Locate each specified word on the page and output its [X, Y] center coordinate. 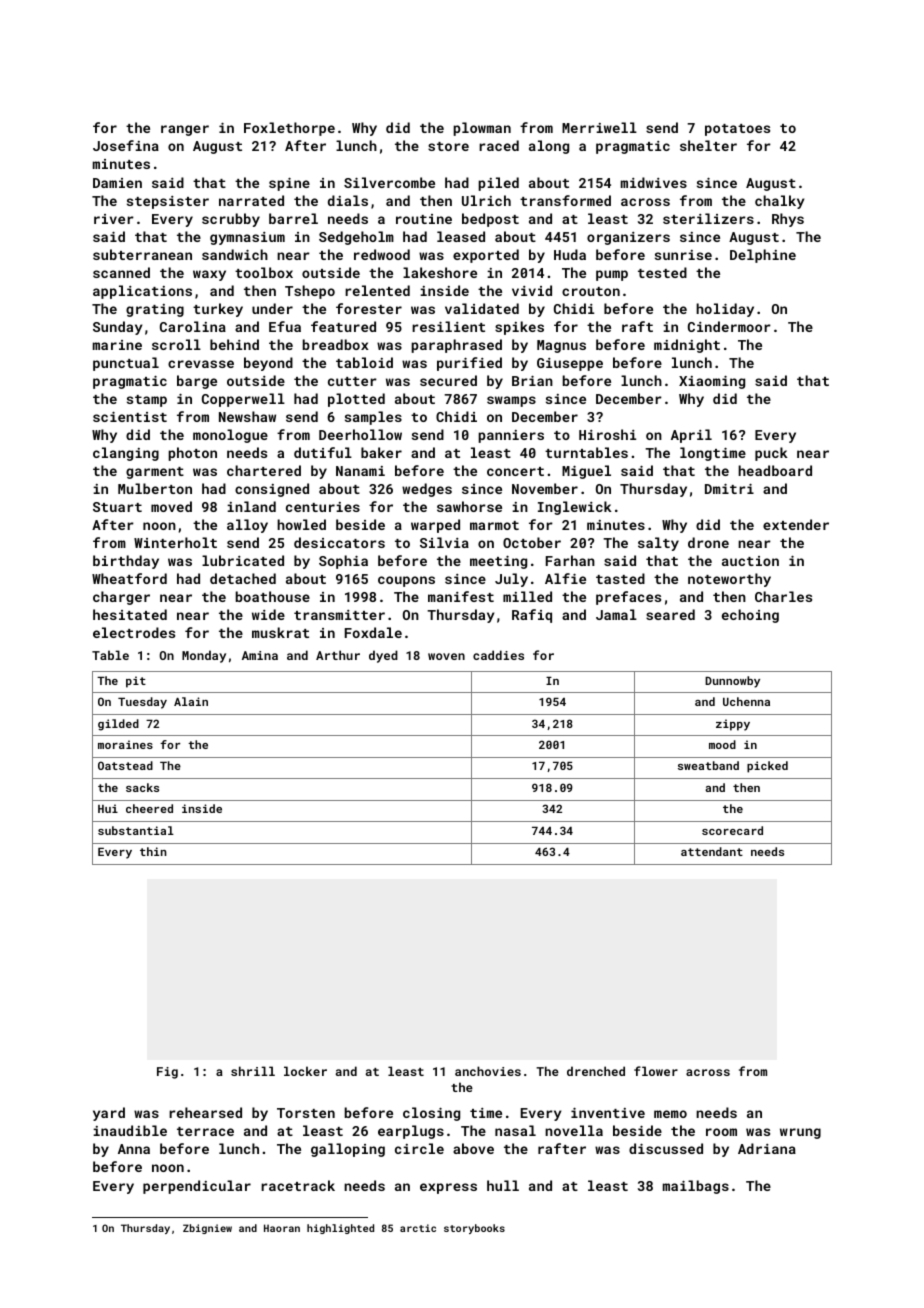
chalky [780, 202]
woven [446, 656]
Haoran [282, 1228]
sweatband [708, 765]
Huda [570, 254]
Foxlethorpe [289, 129]
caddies [498, 655]
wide [268, 614]
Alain [191, 701]
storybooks [474, 1229]
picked [767, 767]
